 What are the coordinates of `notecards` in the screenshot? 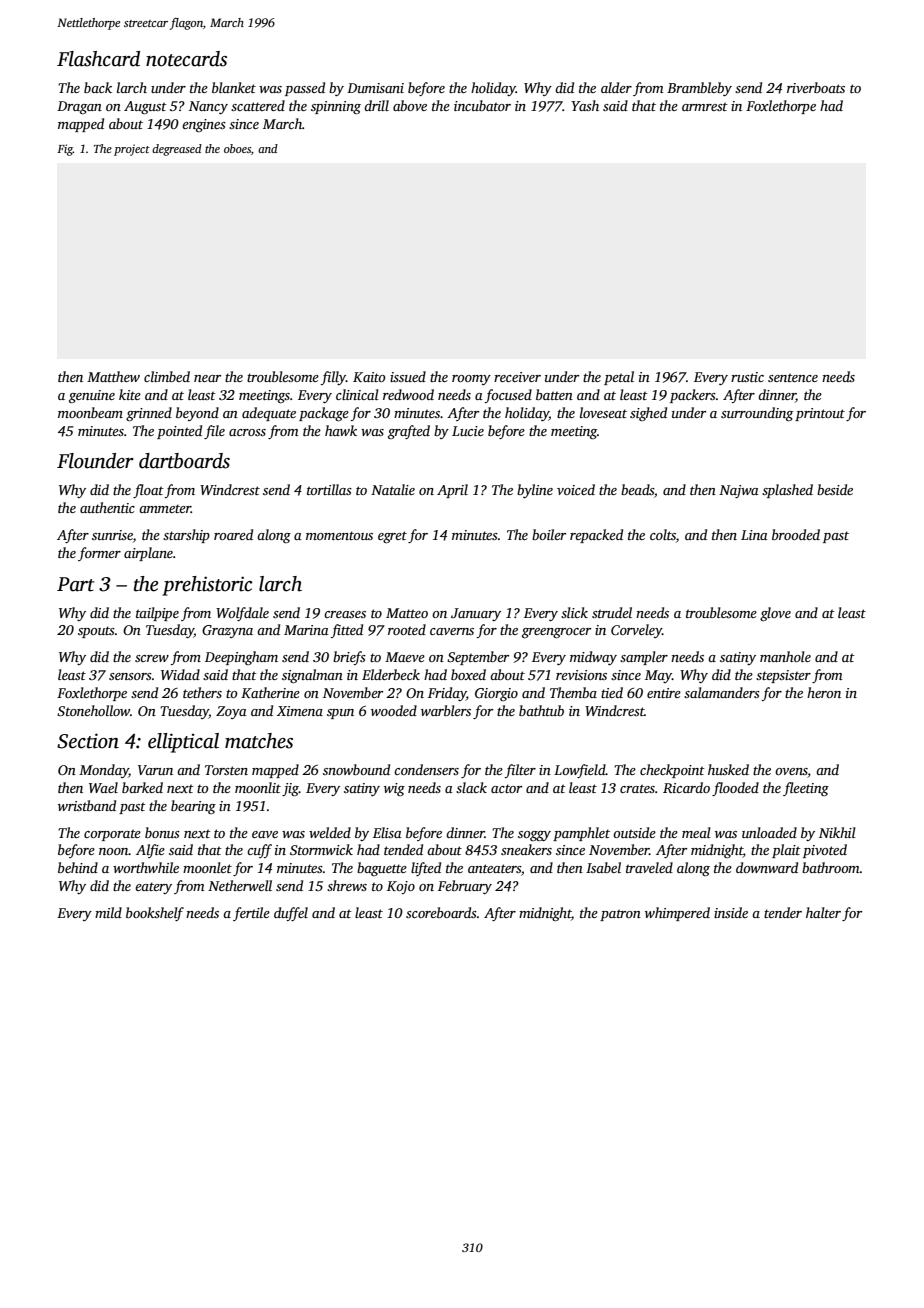 It's located at (186, 59).
